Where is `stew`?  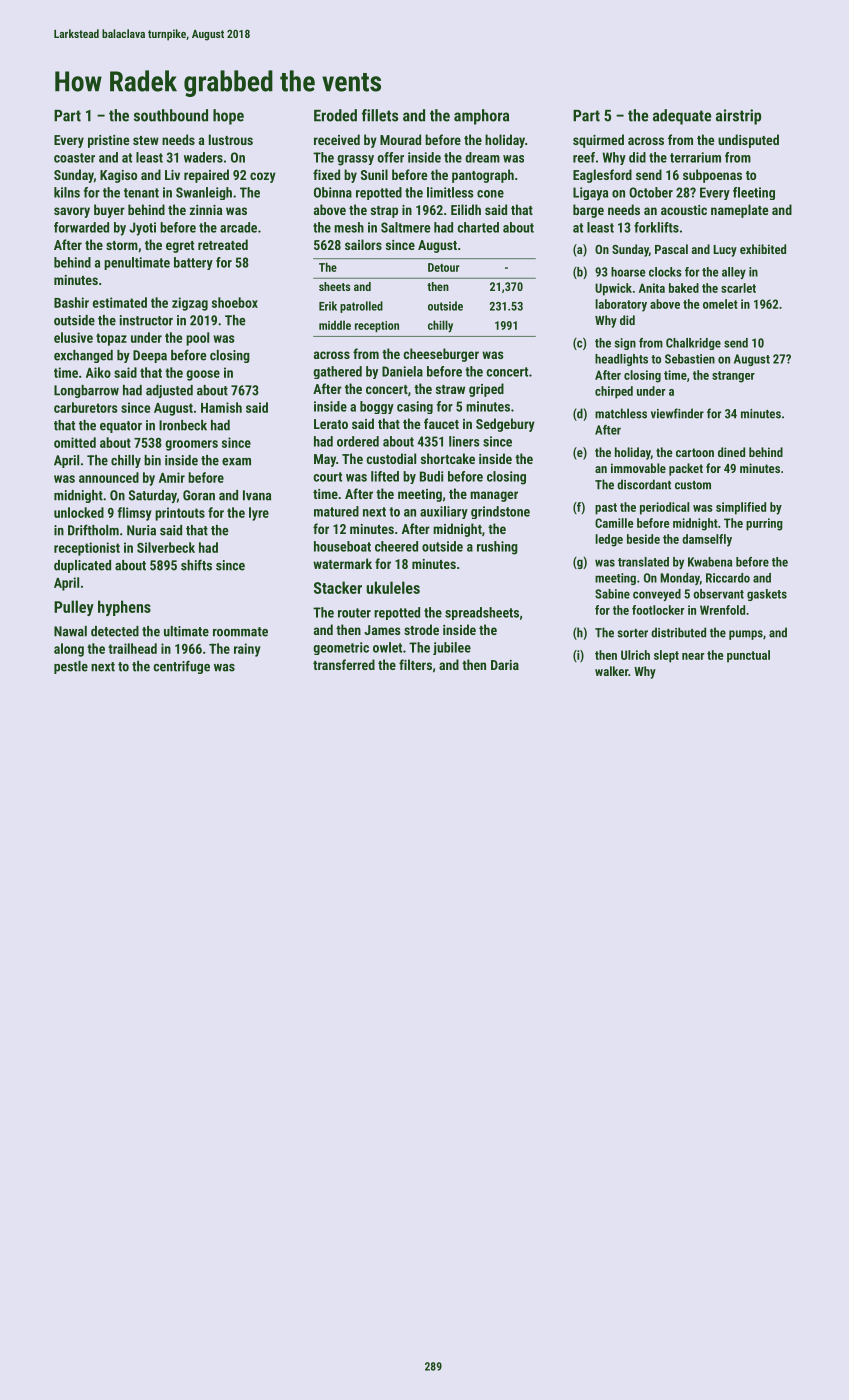
stew is located at coordinates (146, 140).
